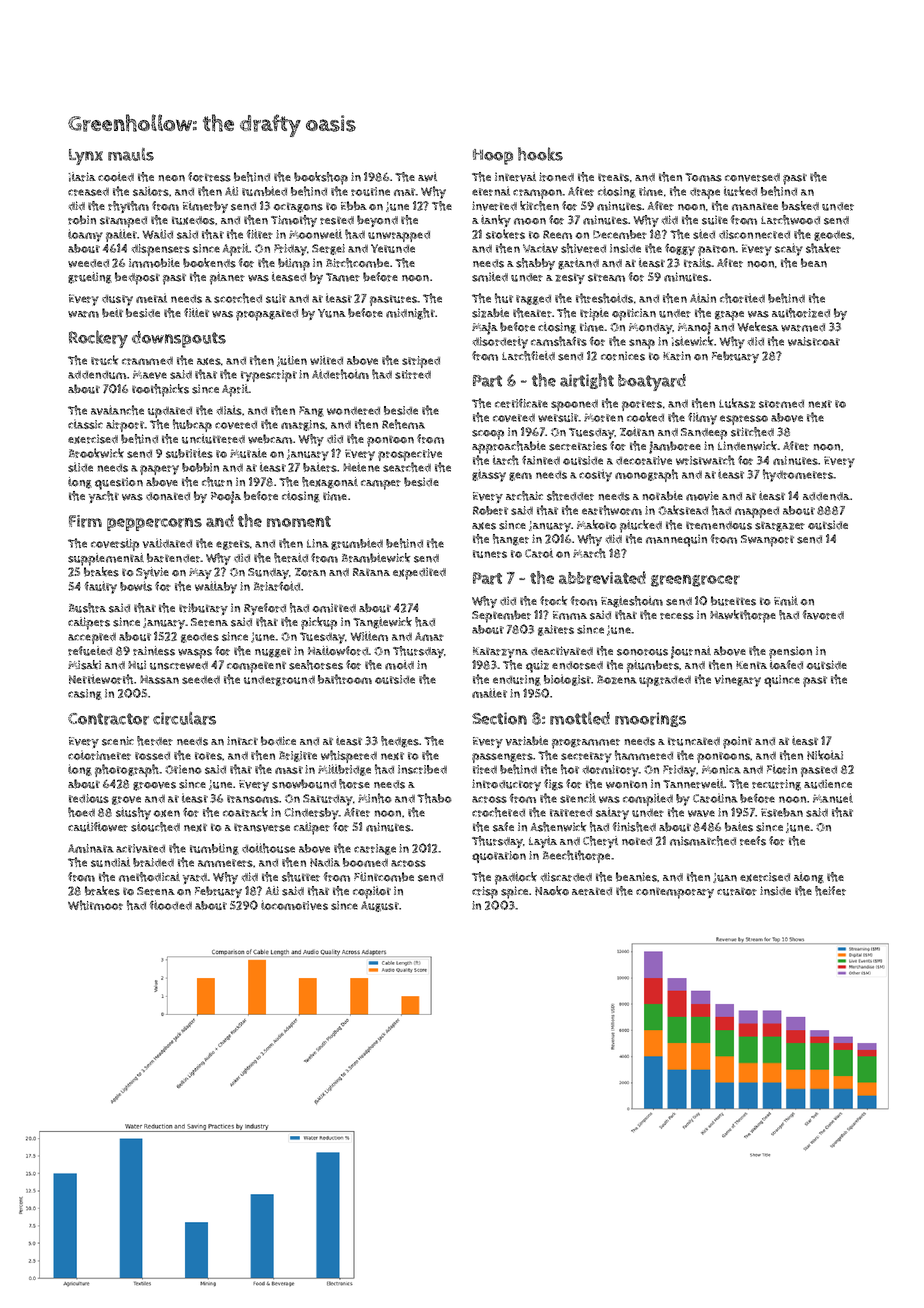 The height and width of the document is (1308, 924). What do you see at coordinates (754, 234) in the document?
I see `disconnected` at bounding box center [754, 234].
